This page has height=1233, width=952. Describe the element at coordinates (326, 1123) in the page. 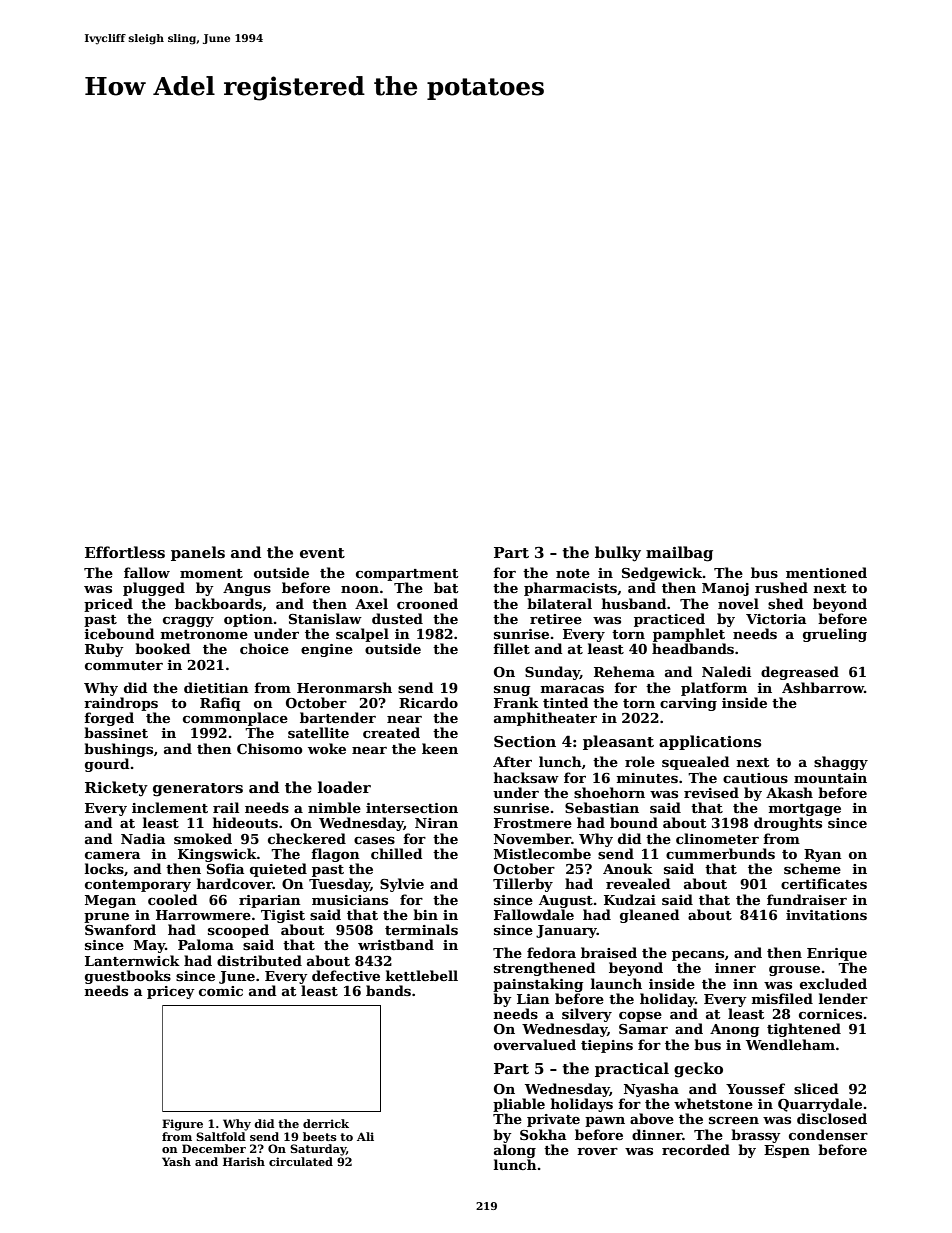

I see `derrick` at that location.
